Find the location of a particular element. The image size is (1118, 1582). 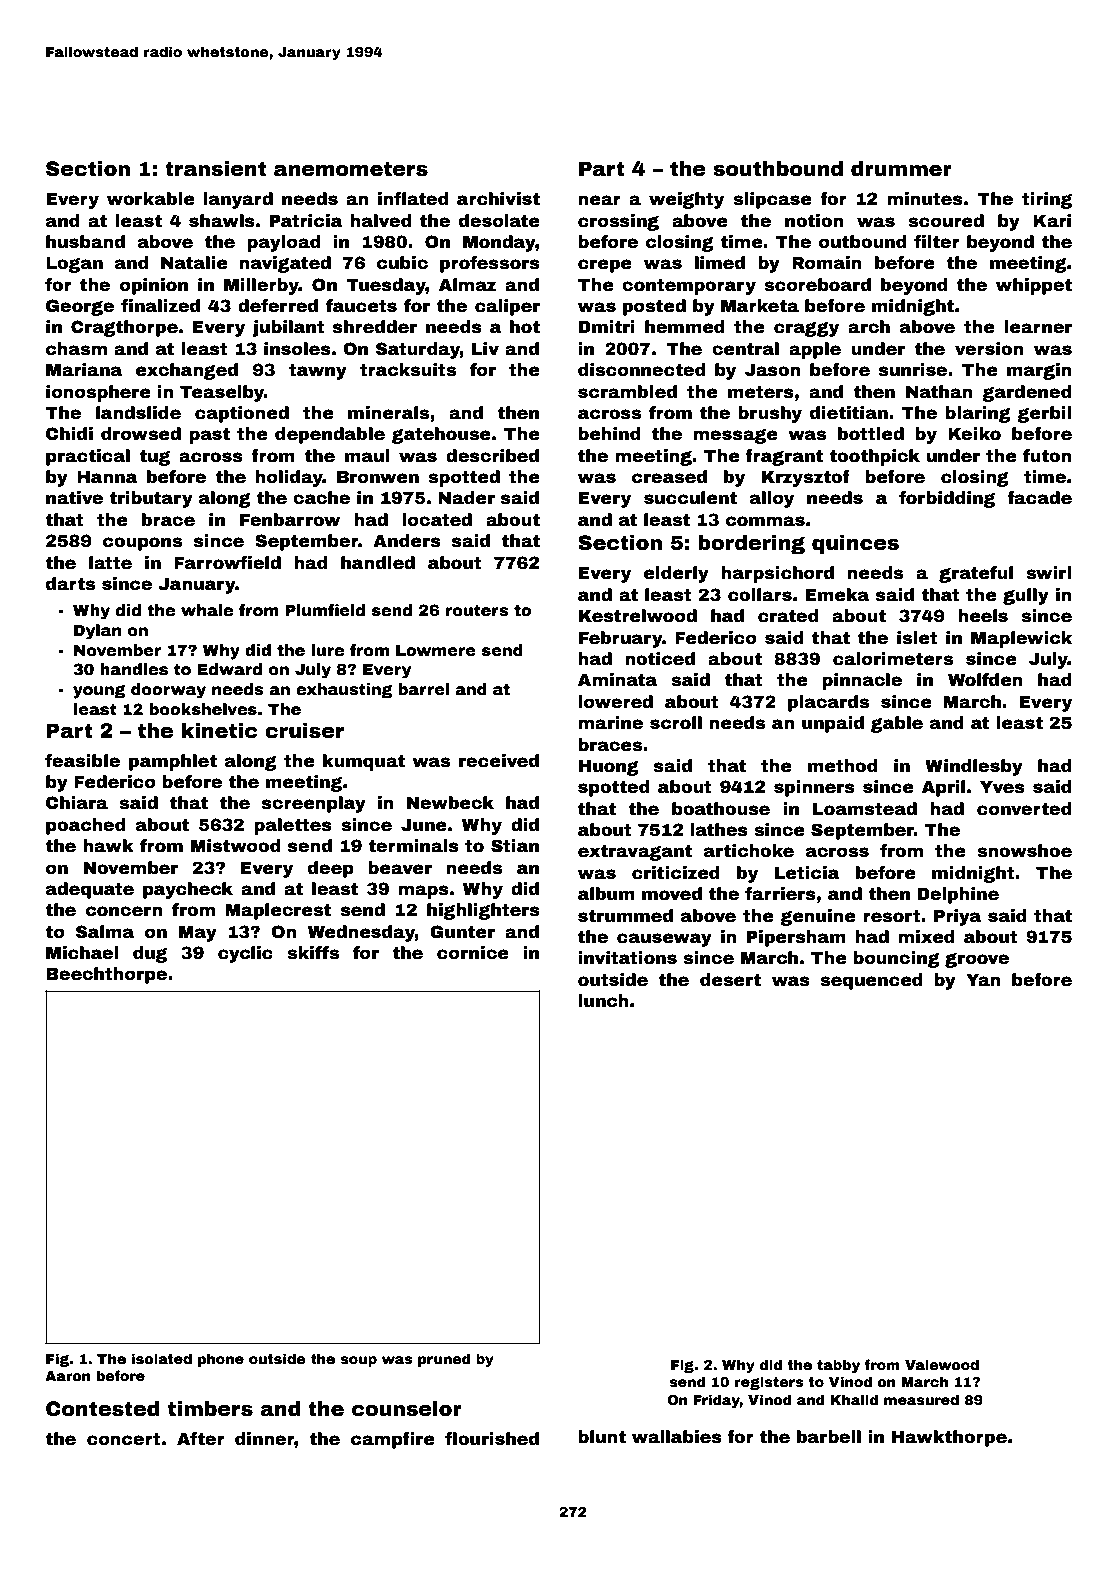

sequenced is located at coordinates (871, 981).
